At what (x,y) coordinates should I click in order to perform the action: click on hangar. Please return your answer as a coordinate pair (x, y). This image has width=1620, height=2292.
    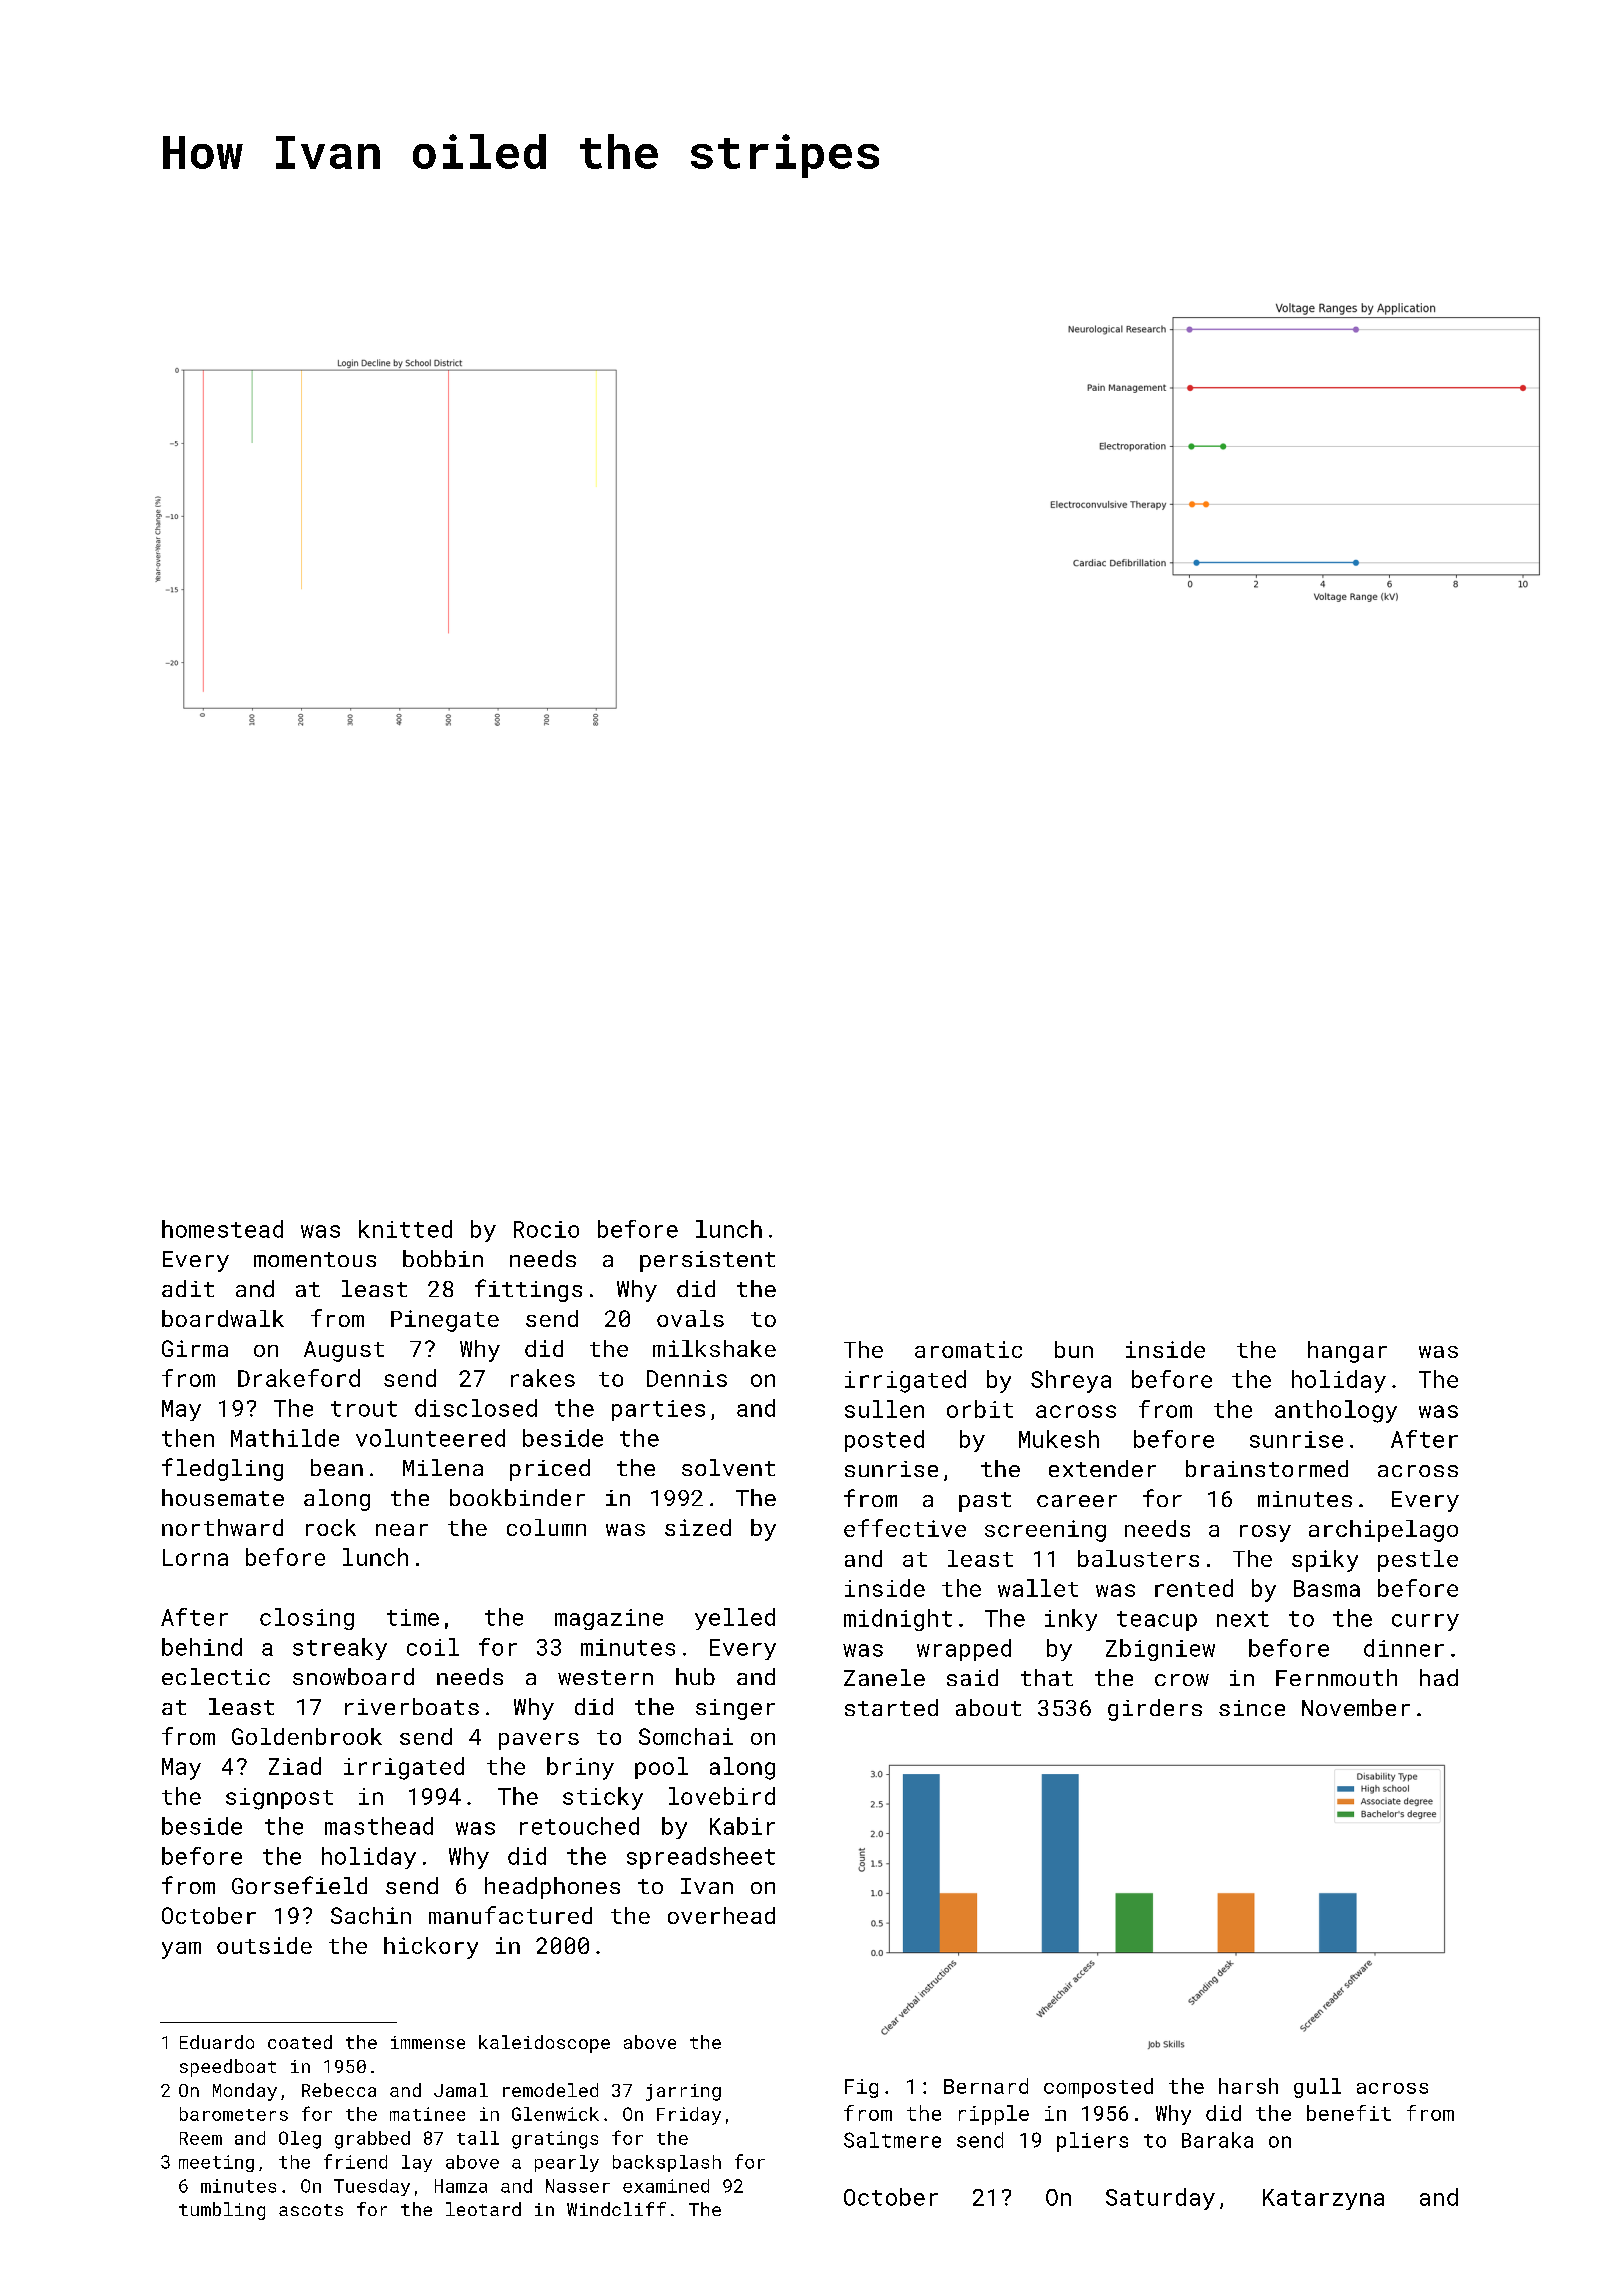
    Looking at the image, I should click on (1347, 1352).
